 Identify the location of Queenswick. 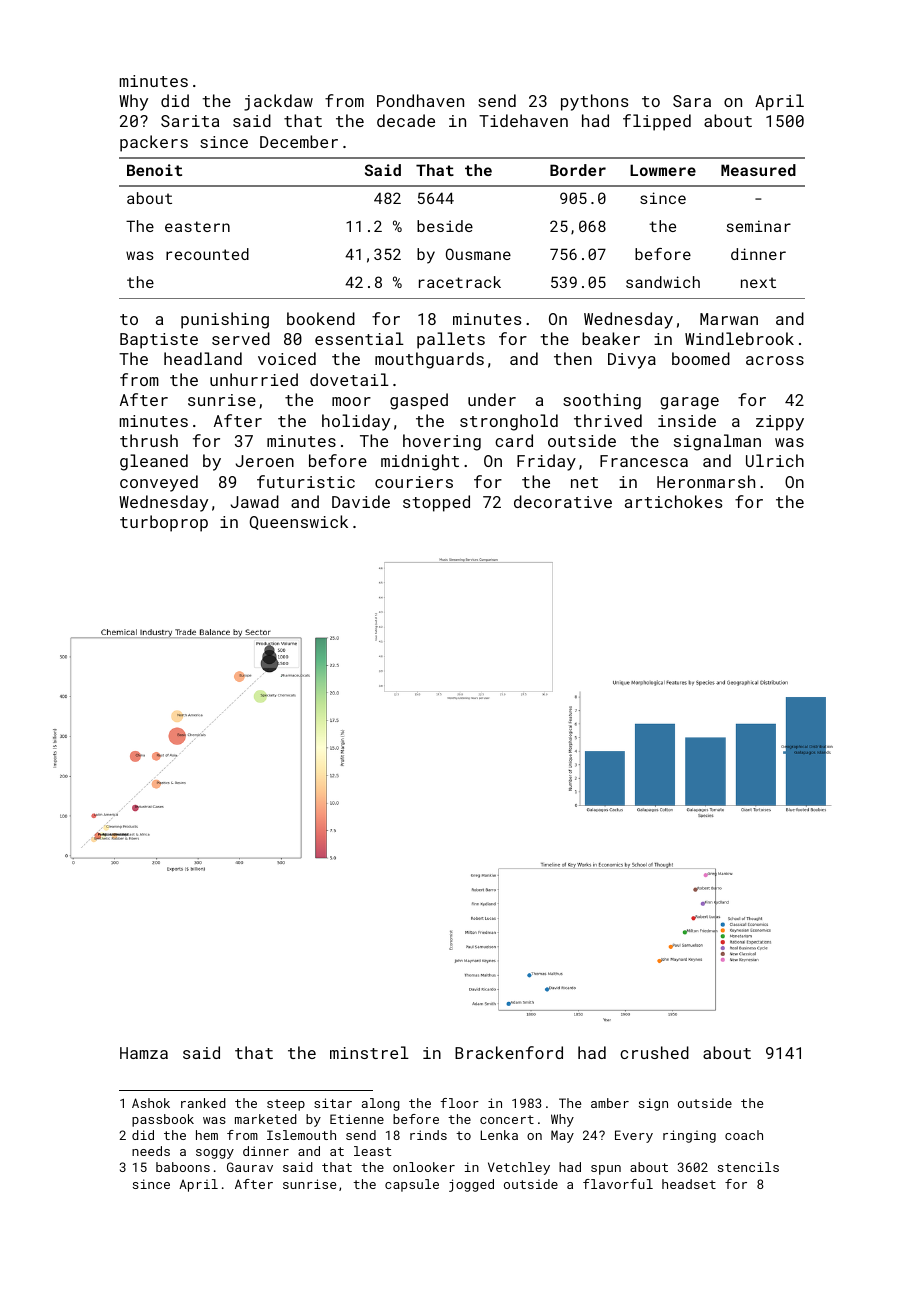
(299, 522).
